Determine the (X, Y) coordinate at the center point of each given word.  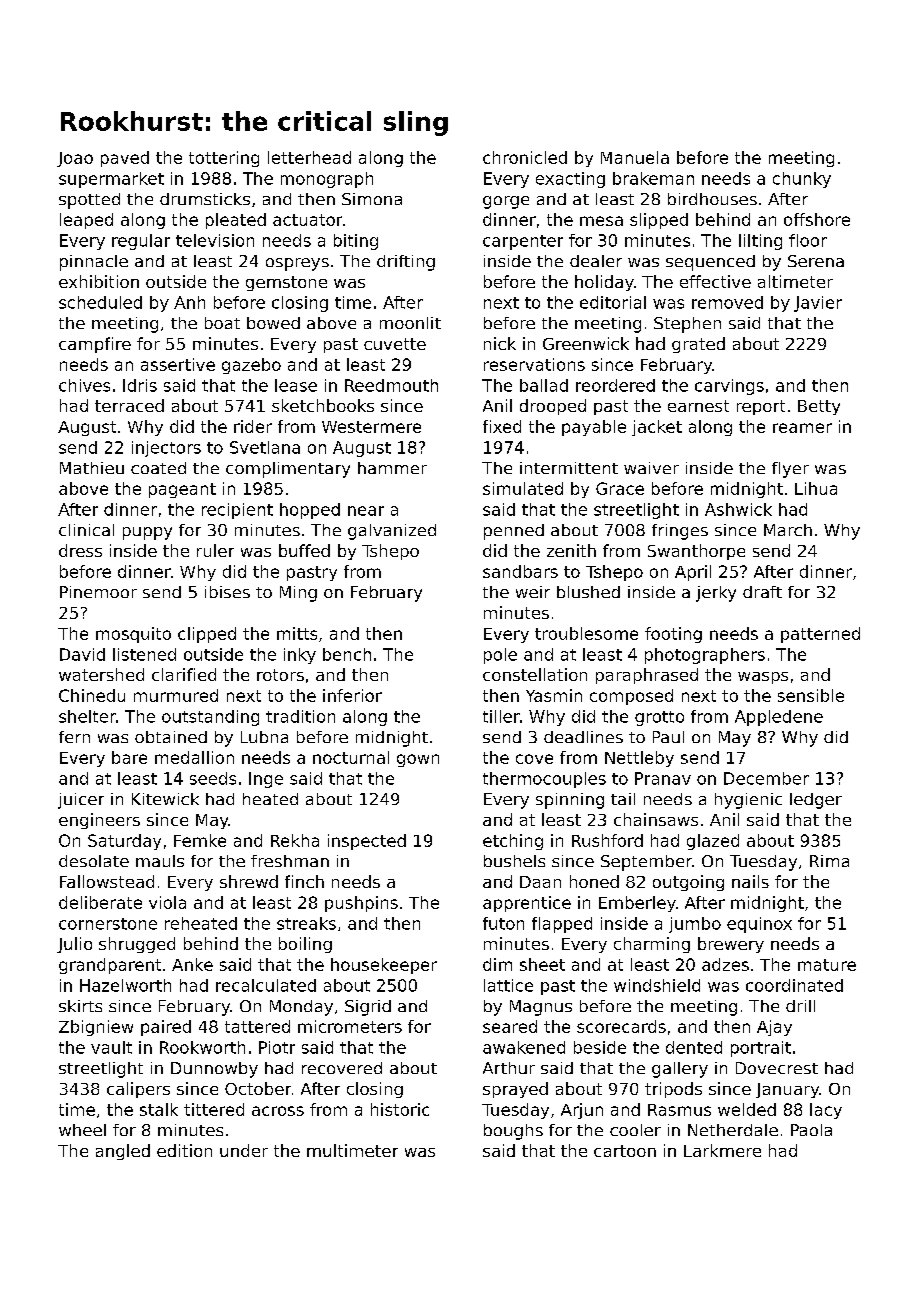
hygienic (748, 801)
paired (166, 1028)
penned (514, 532)
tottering (224, 159)
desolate (94, 861)
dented (694, 1047)
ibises (227, 592)
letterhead (309, 157)
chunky (802, 180)
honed (594, 881)
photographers (705, 656)
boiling (305, 945)
